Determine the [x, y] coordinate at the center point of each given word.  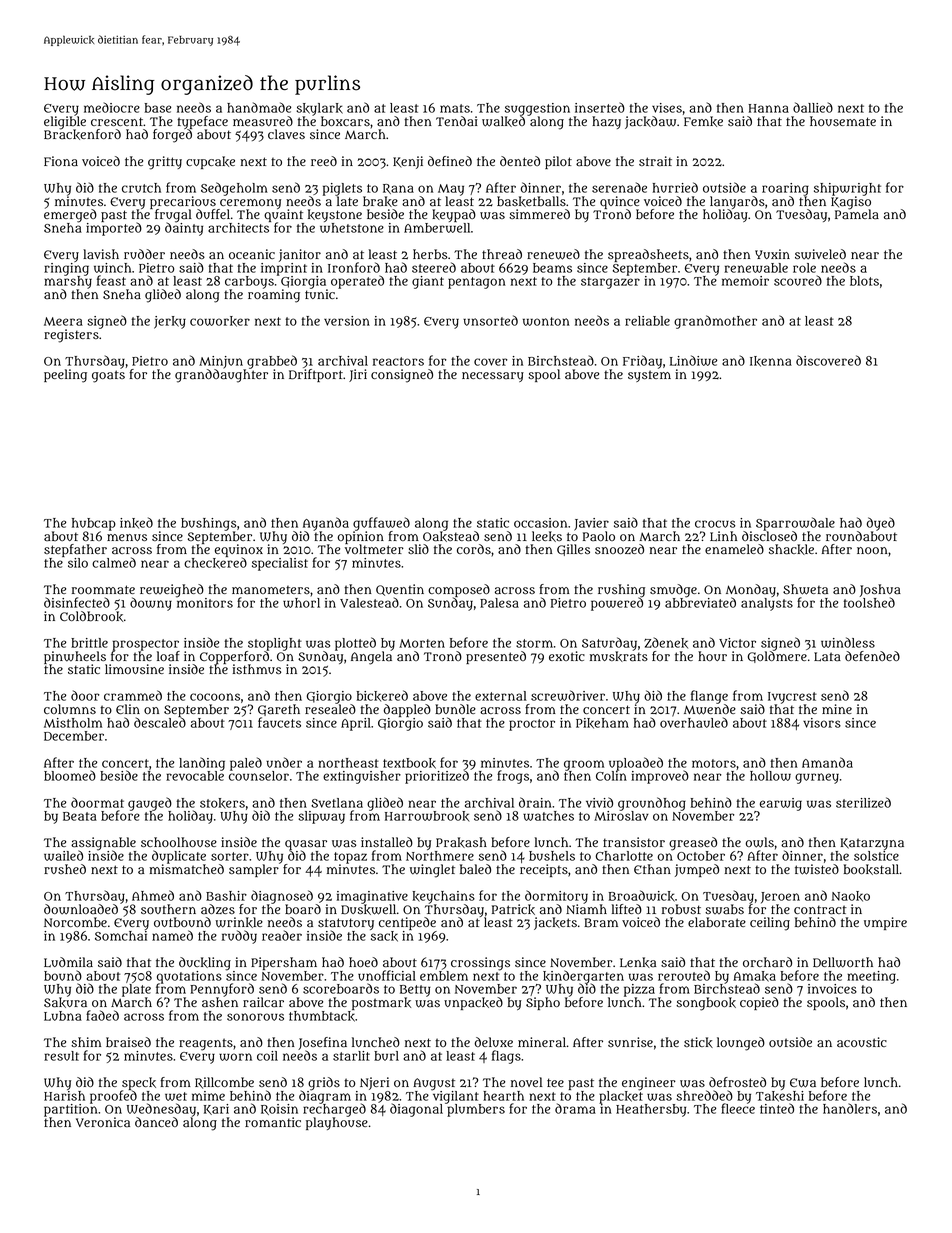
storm [534, 643]
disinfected [77, 602]
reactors [398, 361]
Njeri [374, 1083]
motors [714, 763]
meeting [871, 977]
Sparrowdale [795, 524]
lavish [101, 254]
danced [156, 1122]
